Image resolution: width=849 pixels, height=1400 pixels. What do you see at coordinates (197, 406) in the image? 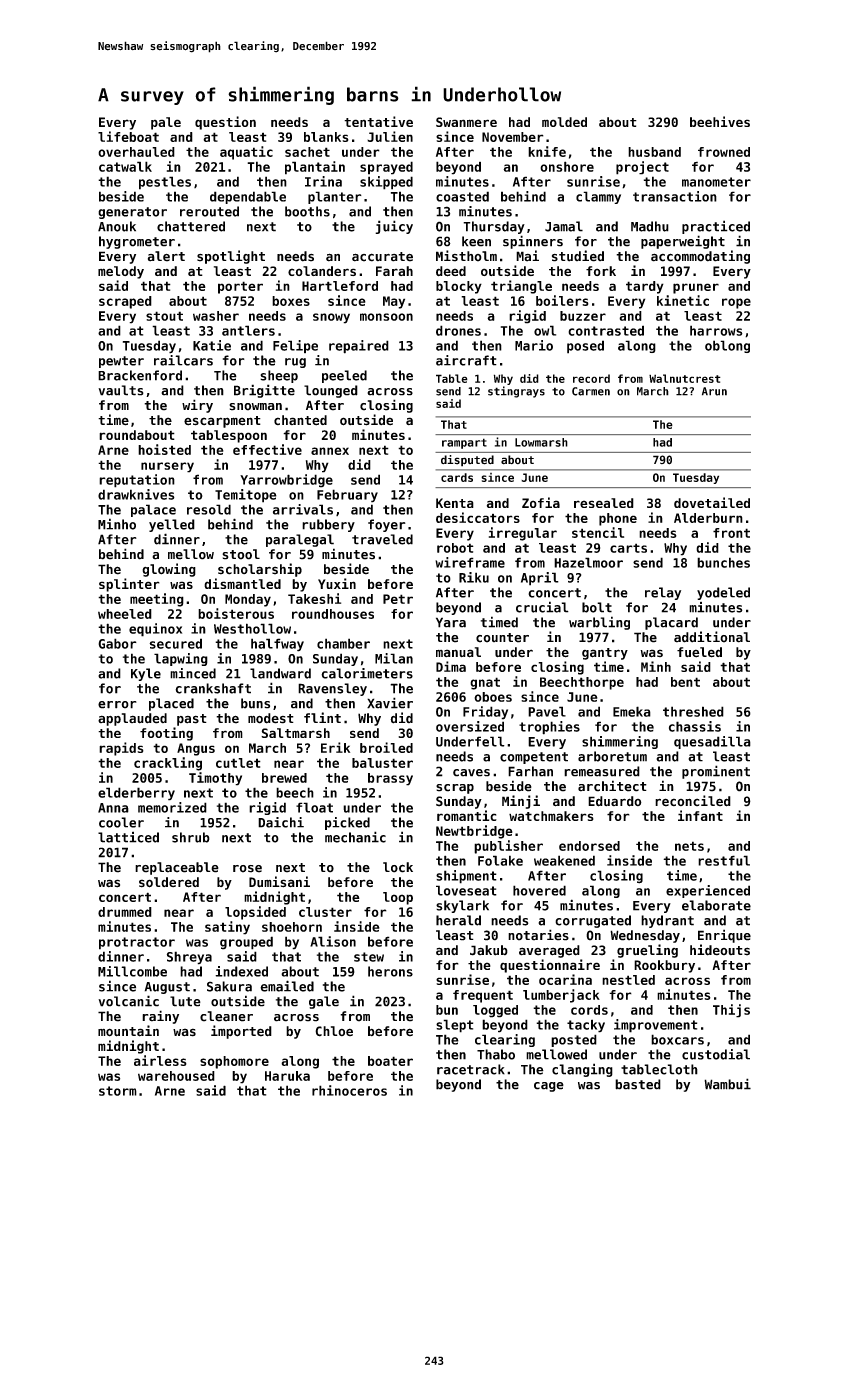
I see `wiry` at bounding box center [197, 406].
